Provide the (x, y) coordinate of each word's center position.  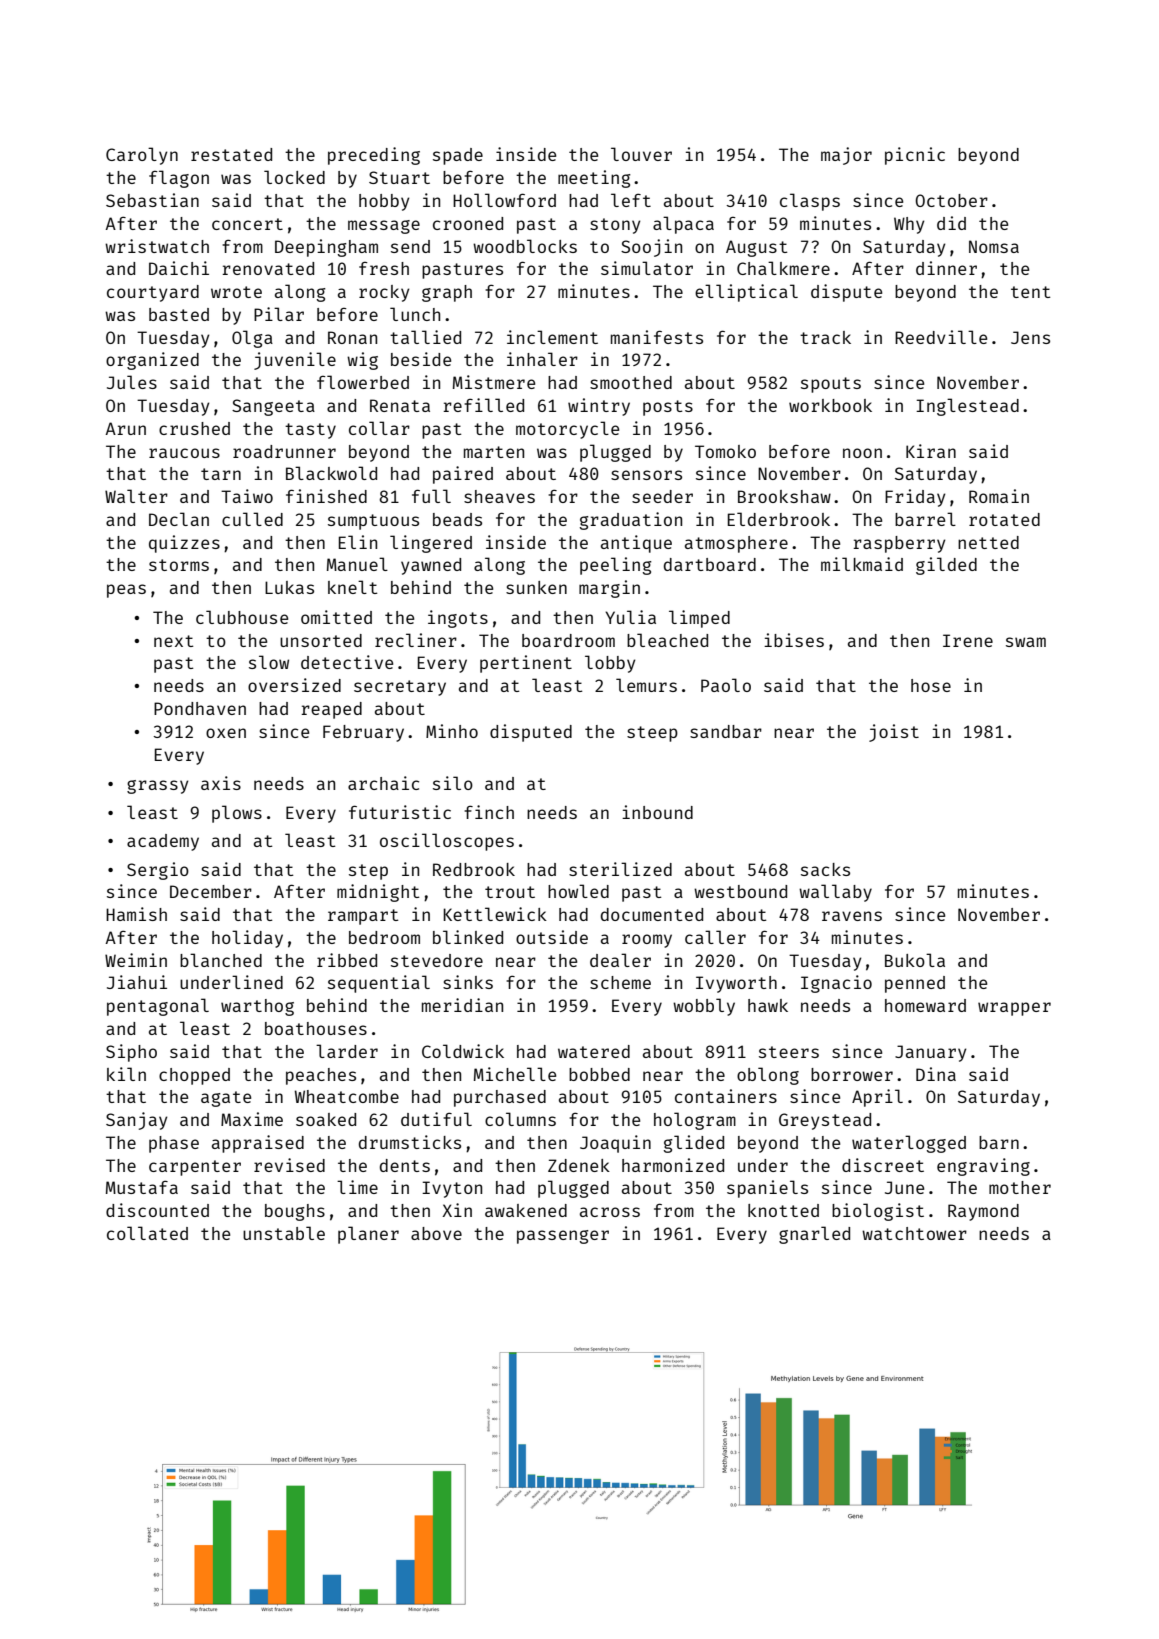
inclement (552, 337)
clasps (810, 202)
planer (368, 1235)
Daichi (179, 268)
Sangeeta (273, 407)
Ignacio (836, 984)
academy (163, 842)
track (825, 337)
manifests (657, 337)
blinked (468, 937)
